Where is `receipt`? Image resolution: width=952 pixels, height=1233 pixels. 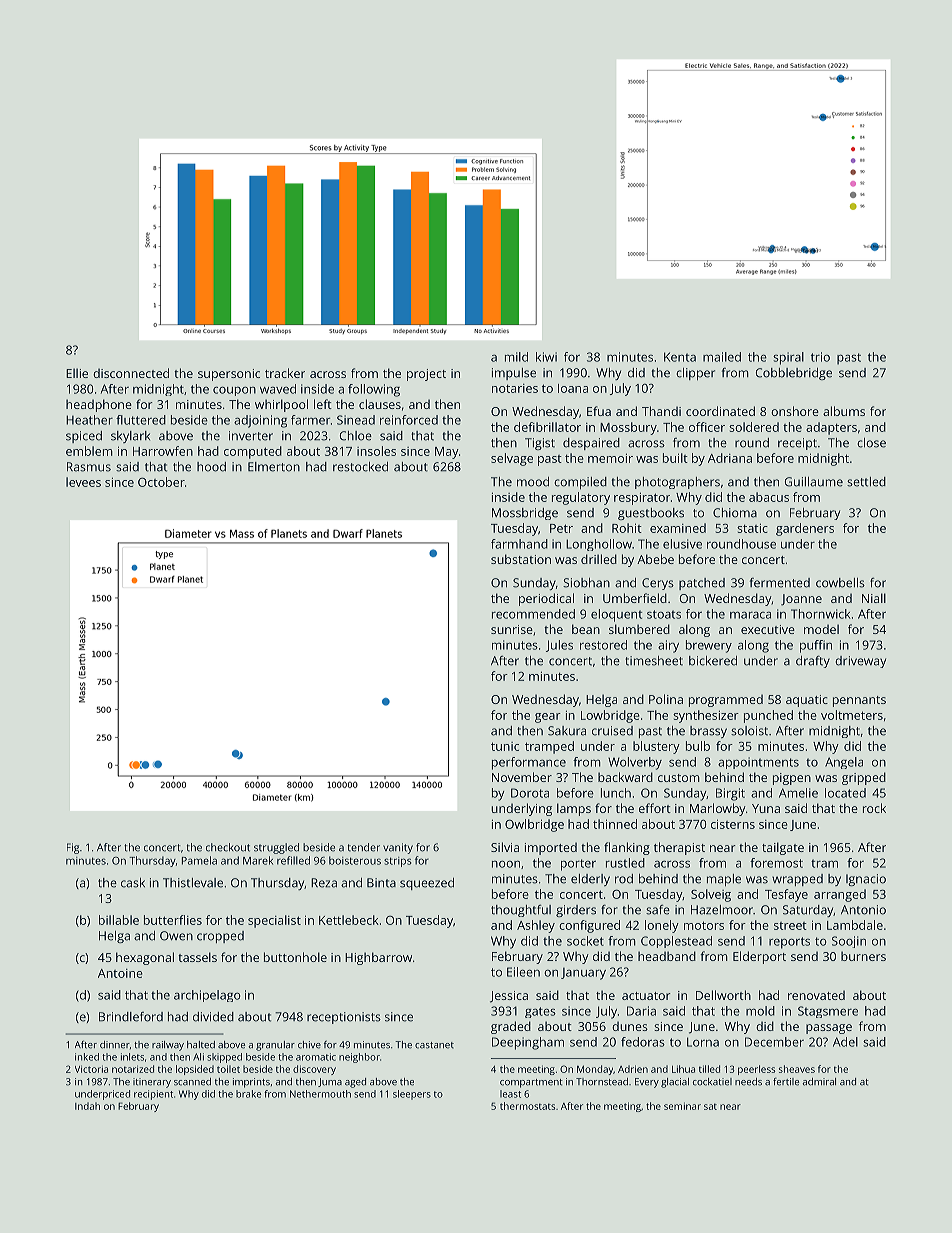 receipt is located at coordinates (797, 444).
